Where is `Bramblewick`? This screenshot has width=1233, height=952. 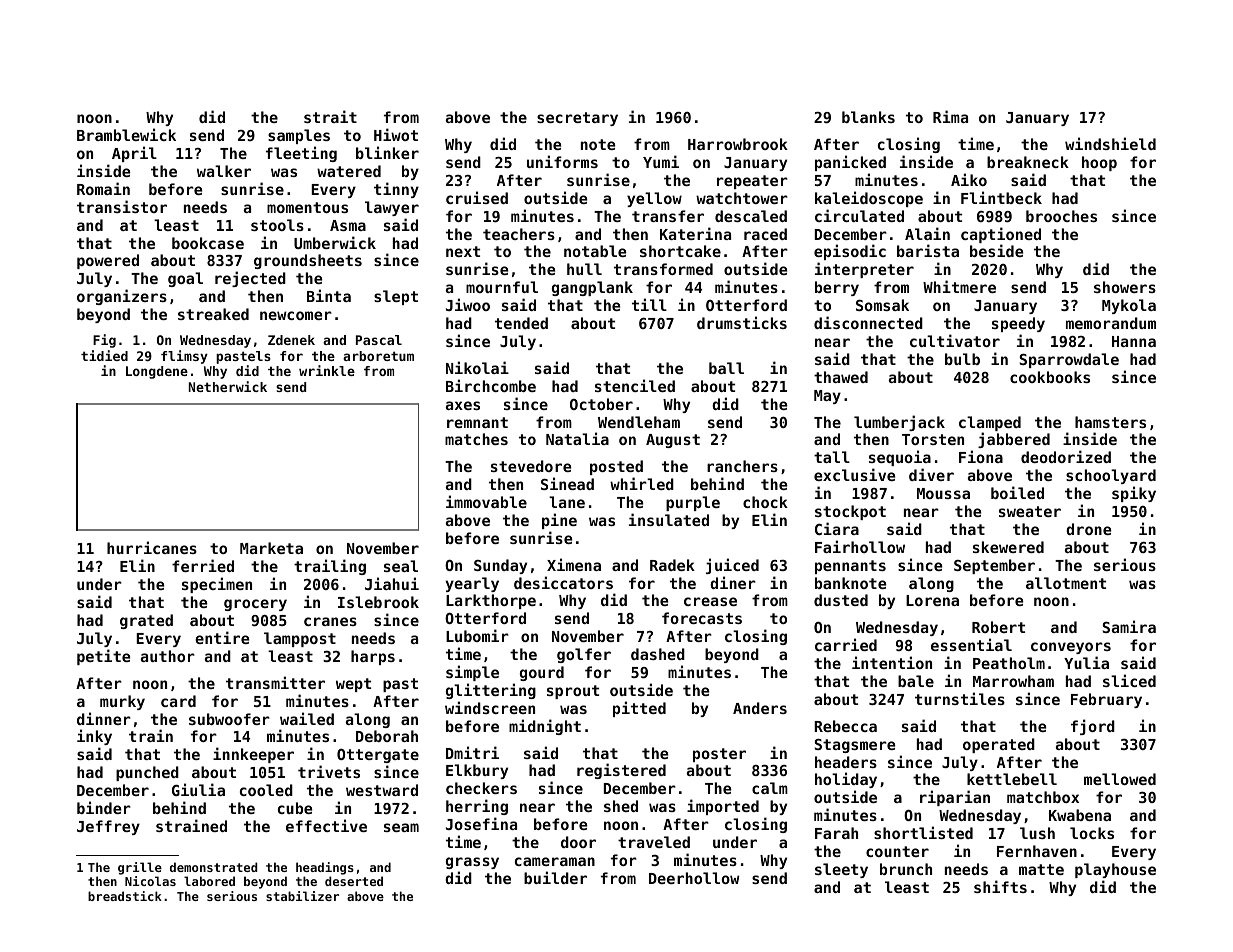
Bramblewick is located at coordinates (126, 134).
